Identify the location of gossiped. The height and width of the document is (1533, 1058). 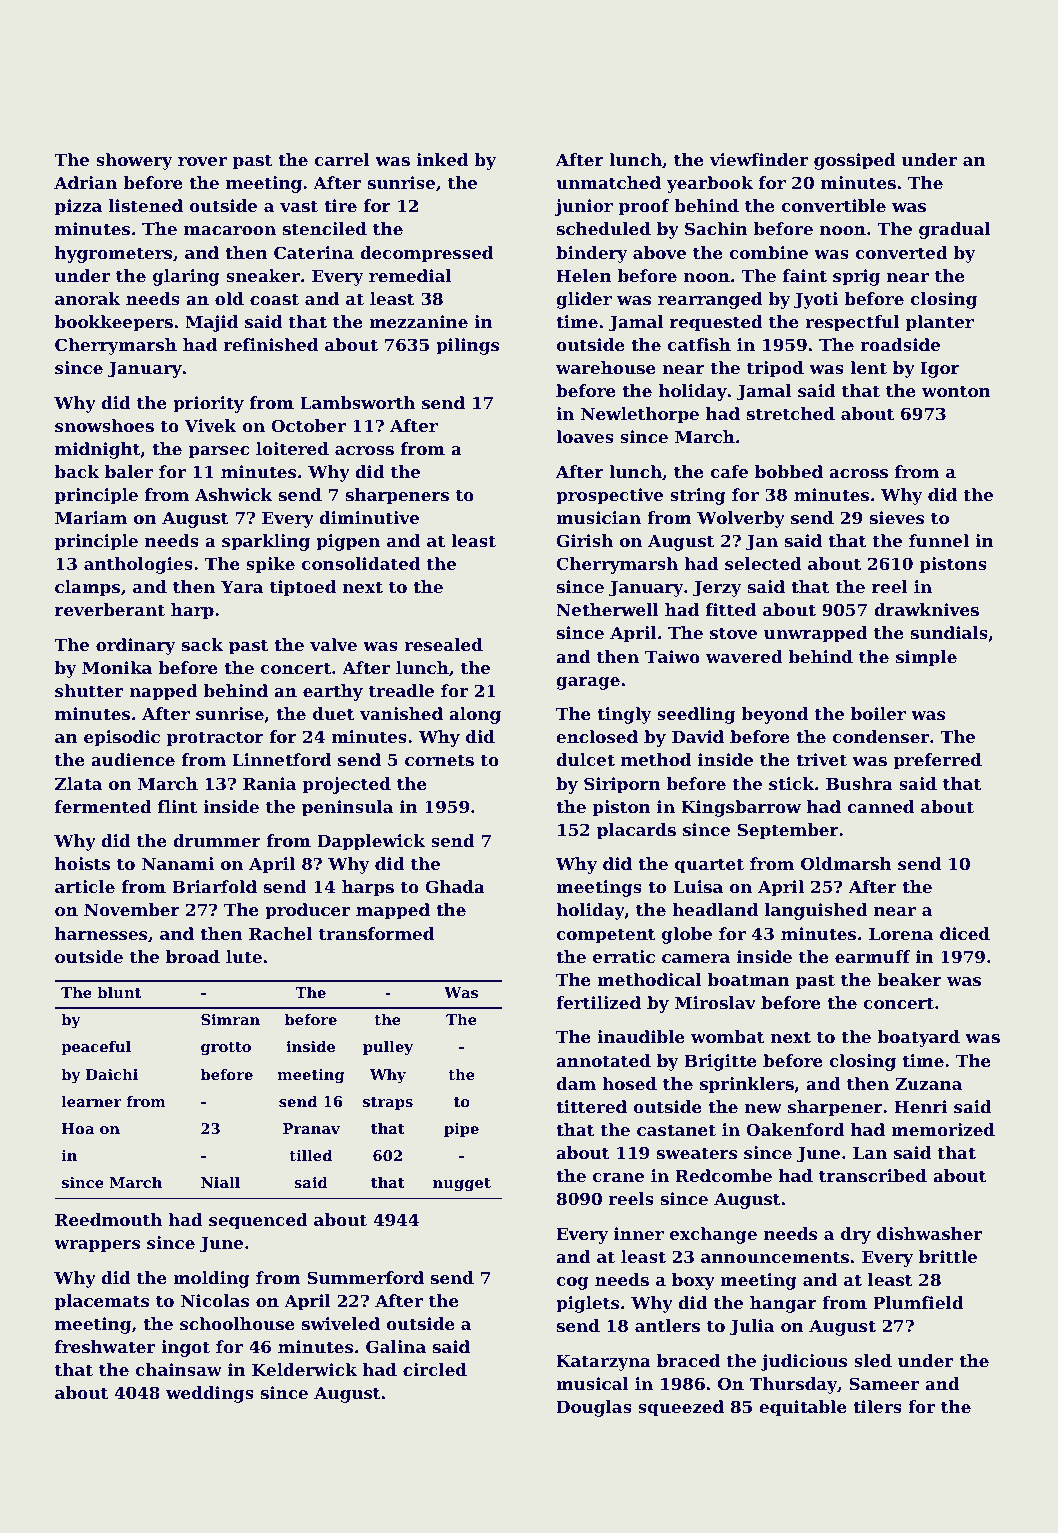
(855, 161).
